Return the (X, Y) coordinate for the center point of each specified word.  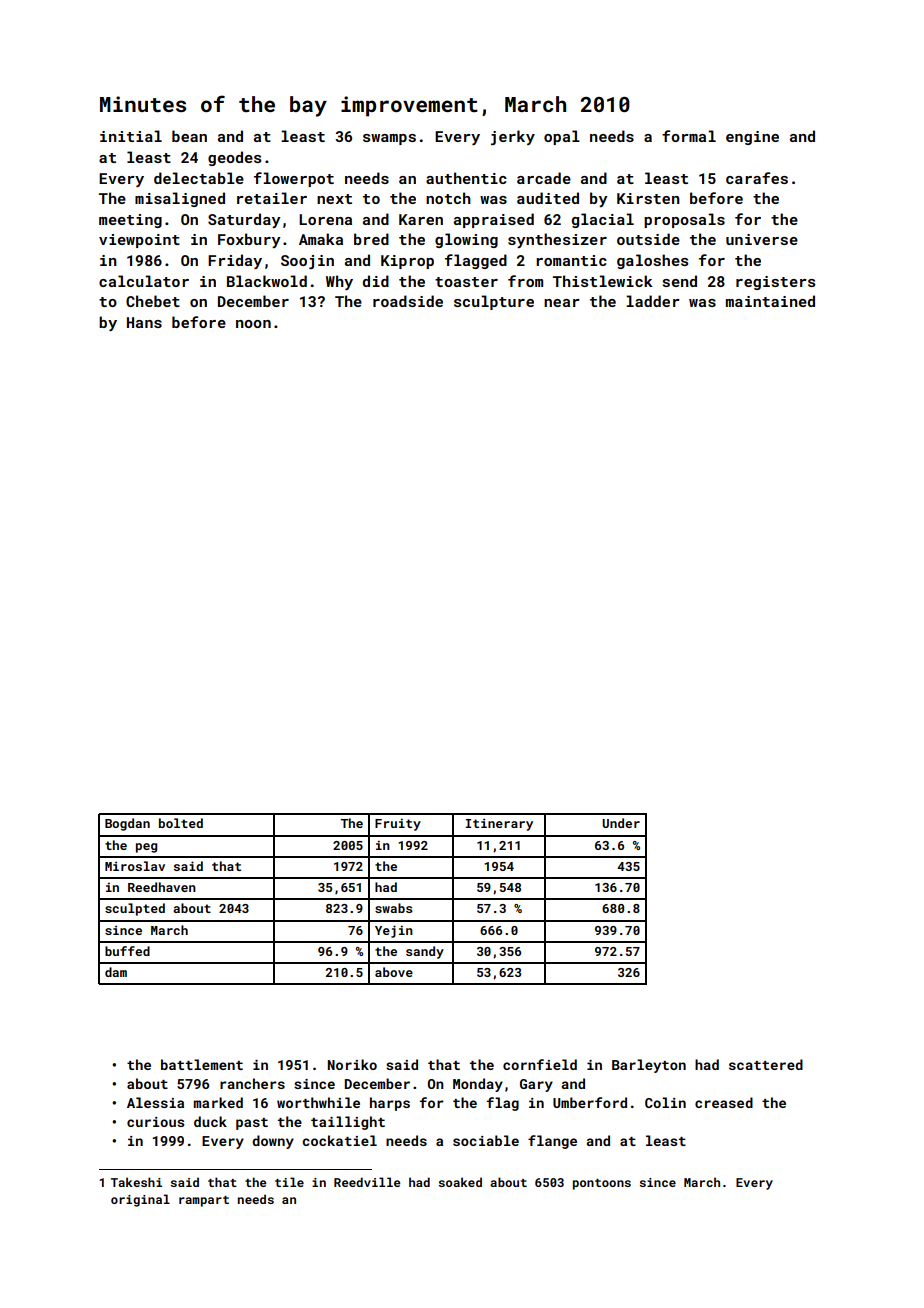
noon (253, 324)
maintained (770, 301)
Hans (144, 322)
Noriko (352, 1064)
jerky (513, 137)
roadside (408, 301)
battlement (202, 1064)
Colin (665, 1102)
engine (752, 138)
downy (273, 1142)
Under (621, 823)
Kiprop (407, 262)
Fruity (398, 824)
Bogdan (127, 824)
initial (131, 136)
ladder (653, 301)
